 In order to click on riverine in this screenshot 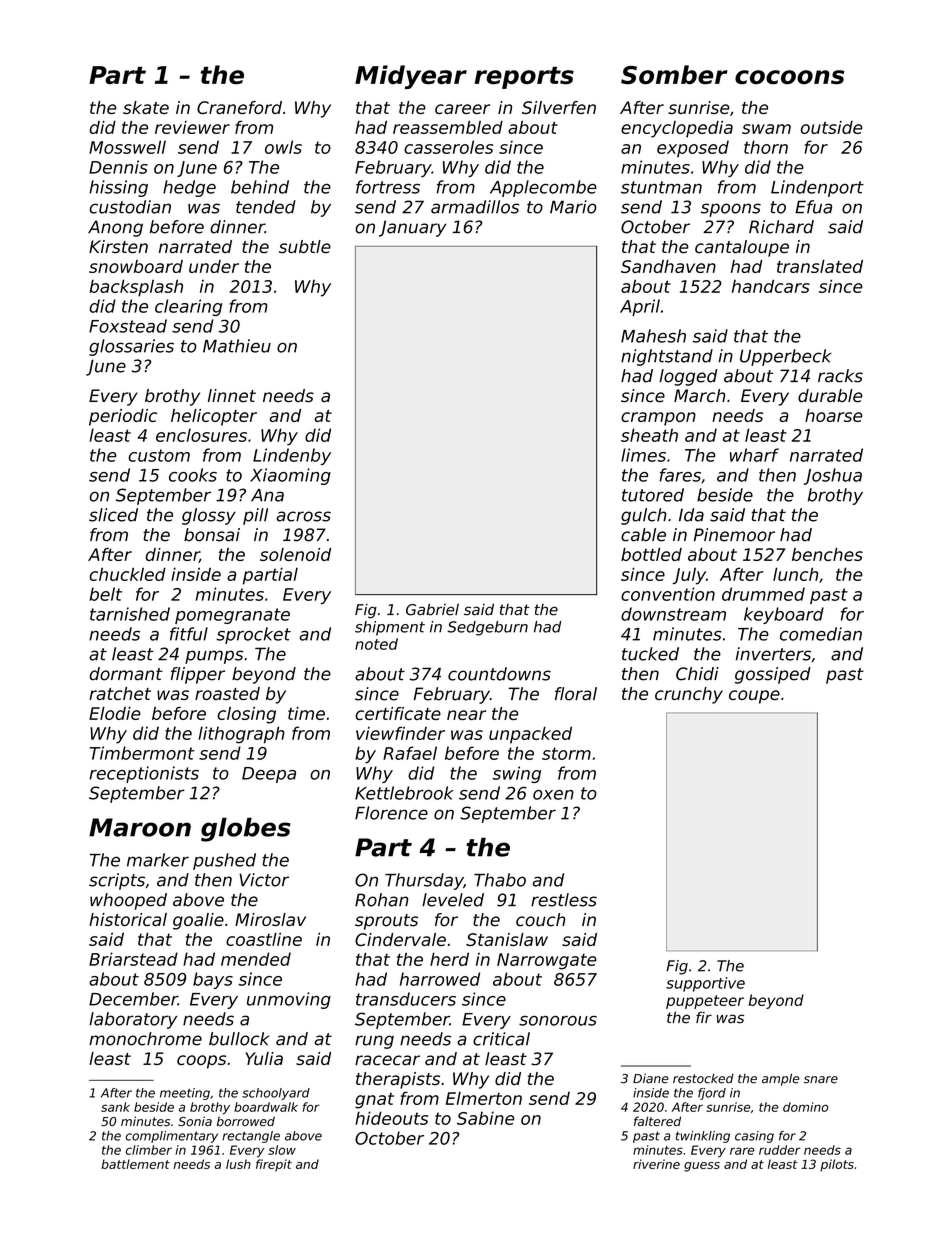, I will do `click(656, 1164)`.
